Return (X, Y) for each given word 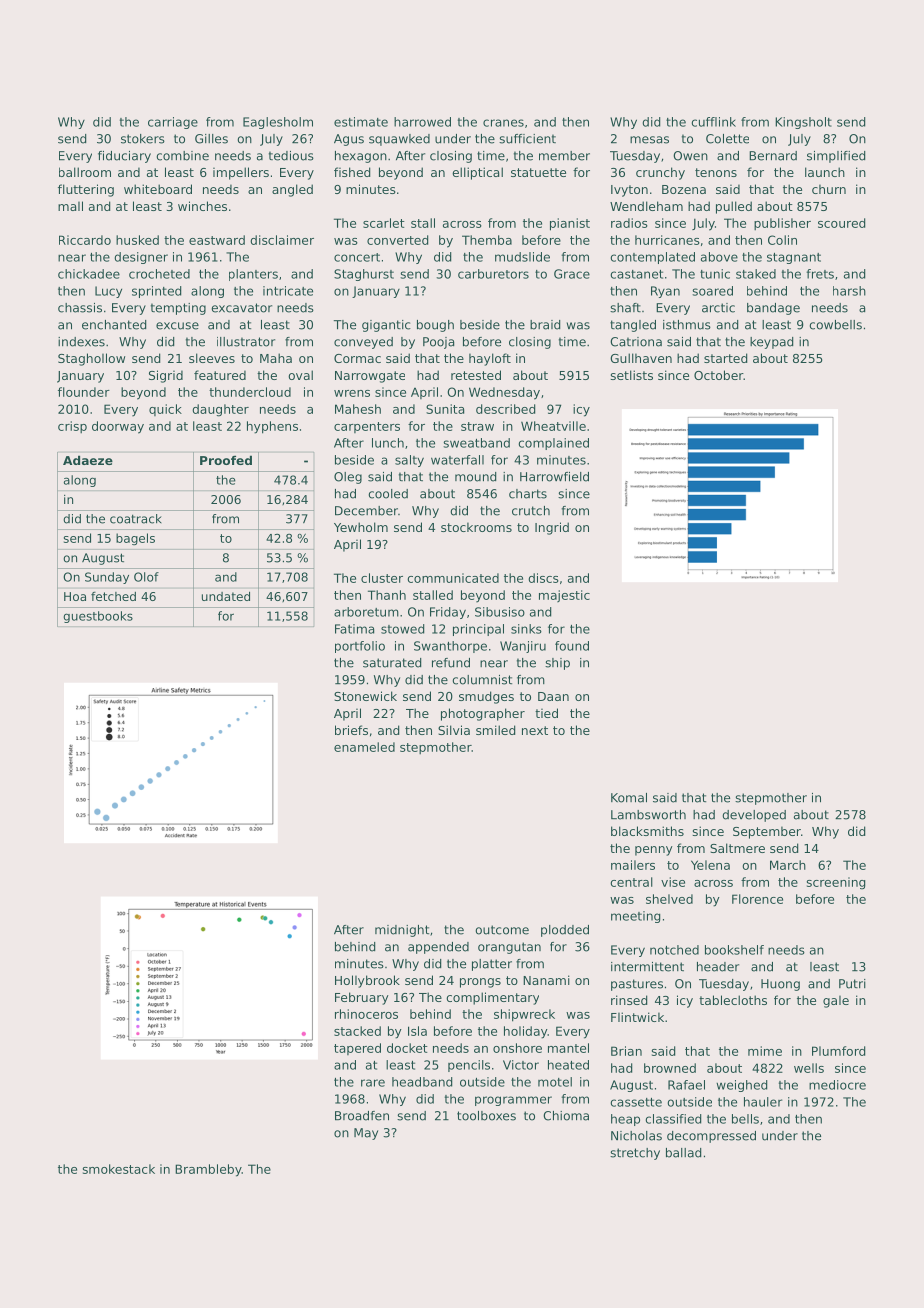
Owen (690, 156)
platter (492, 965)
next (535, 730)
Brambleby (208, 1170)
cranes (503, 123)
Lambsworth (648, 815)
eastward (217, 240)
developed (754, 816)
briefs (351, 730)
